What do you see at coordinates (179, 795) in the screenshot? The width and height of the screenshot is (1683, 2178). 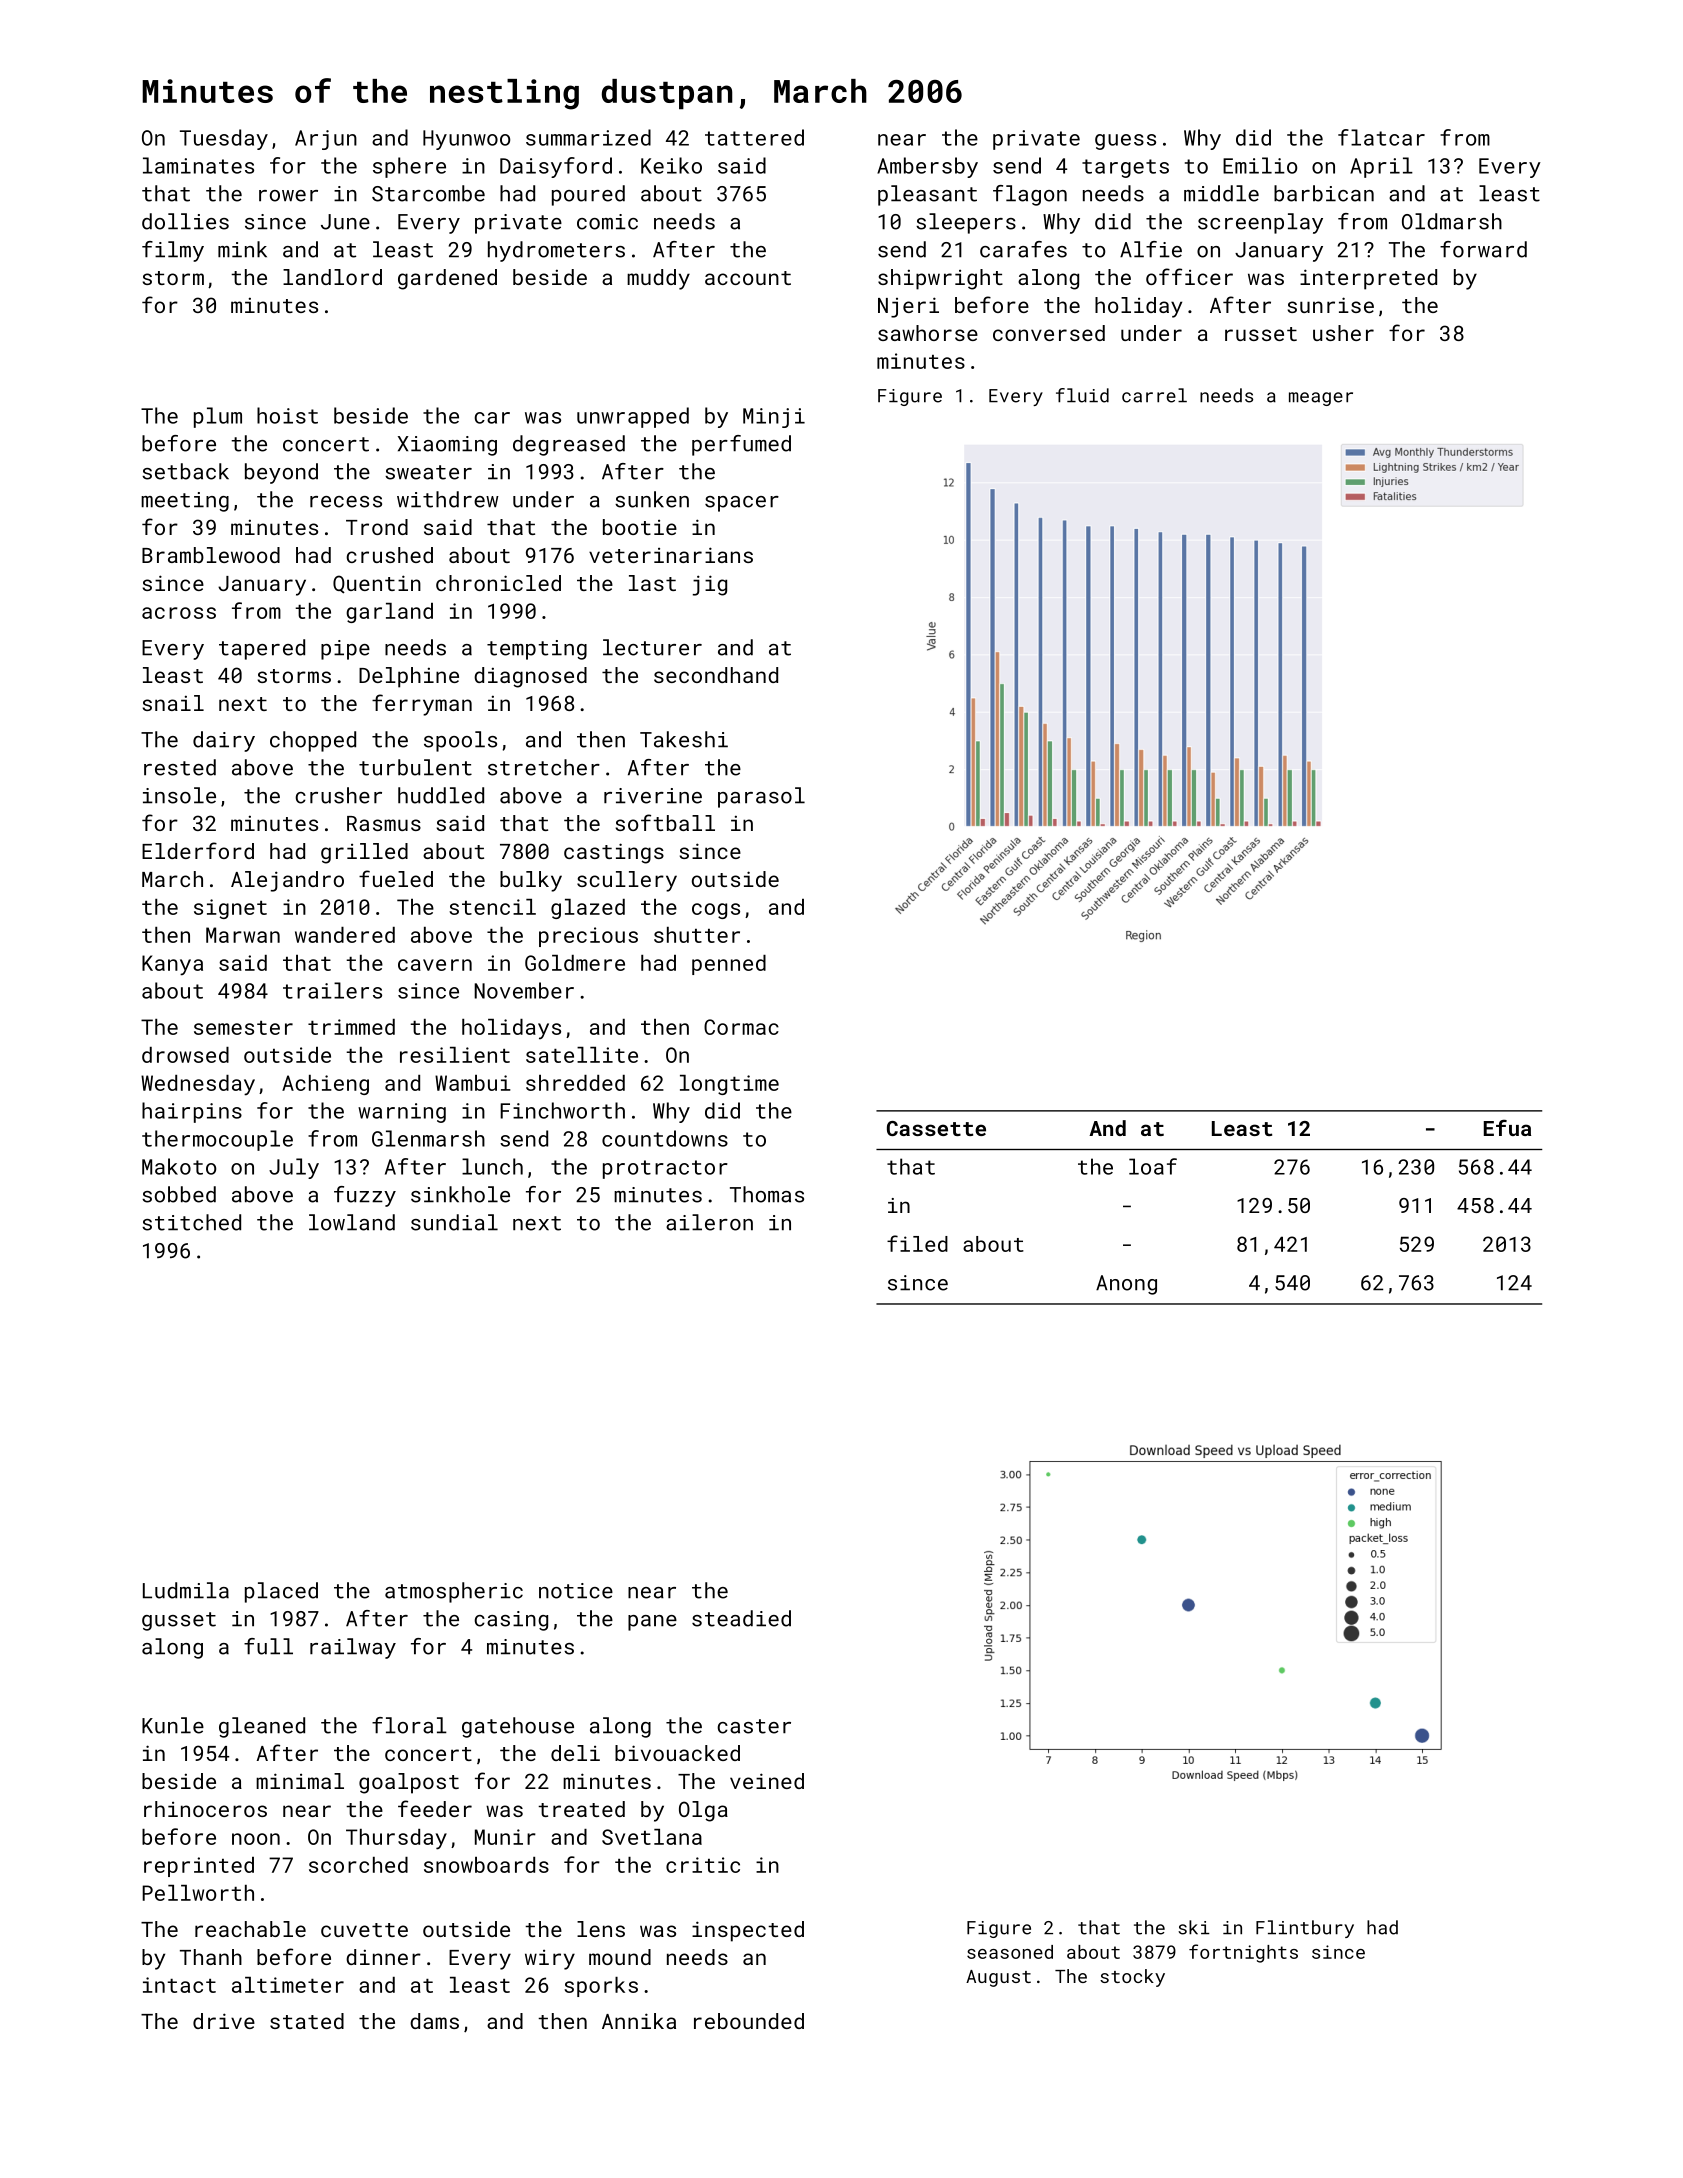 I see `insole` at bounding box center [179, 795].
